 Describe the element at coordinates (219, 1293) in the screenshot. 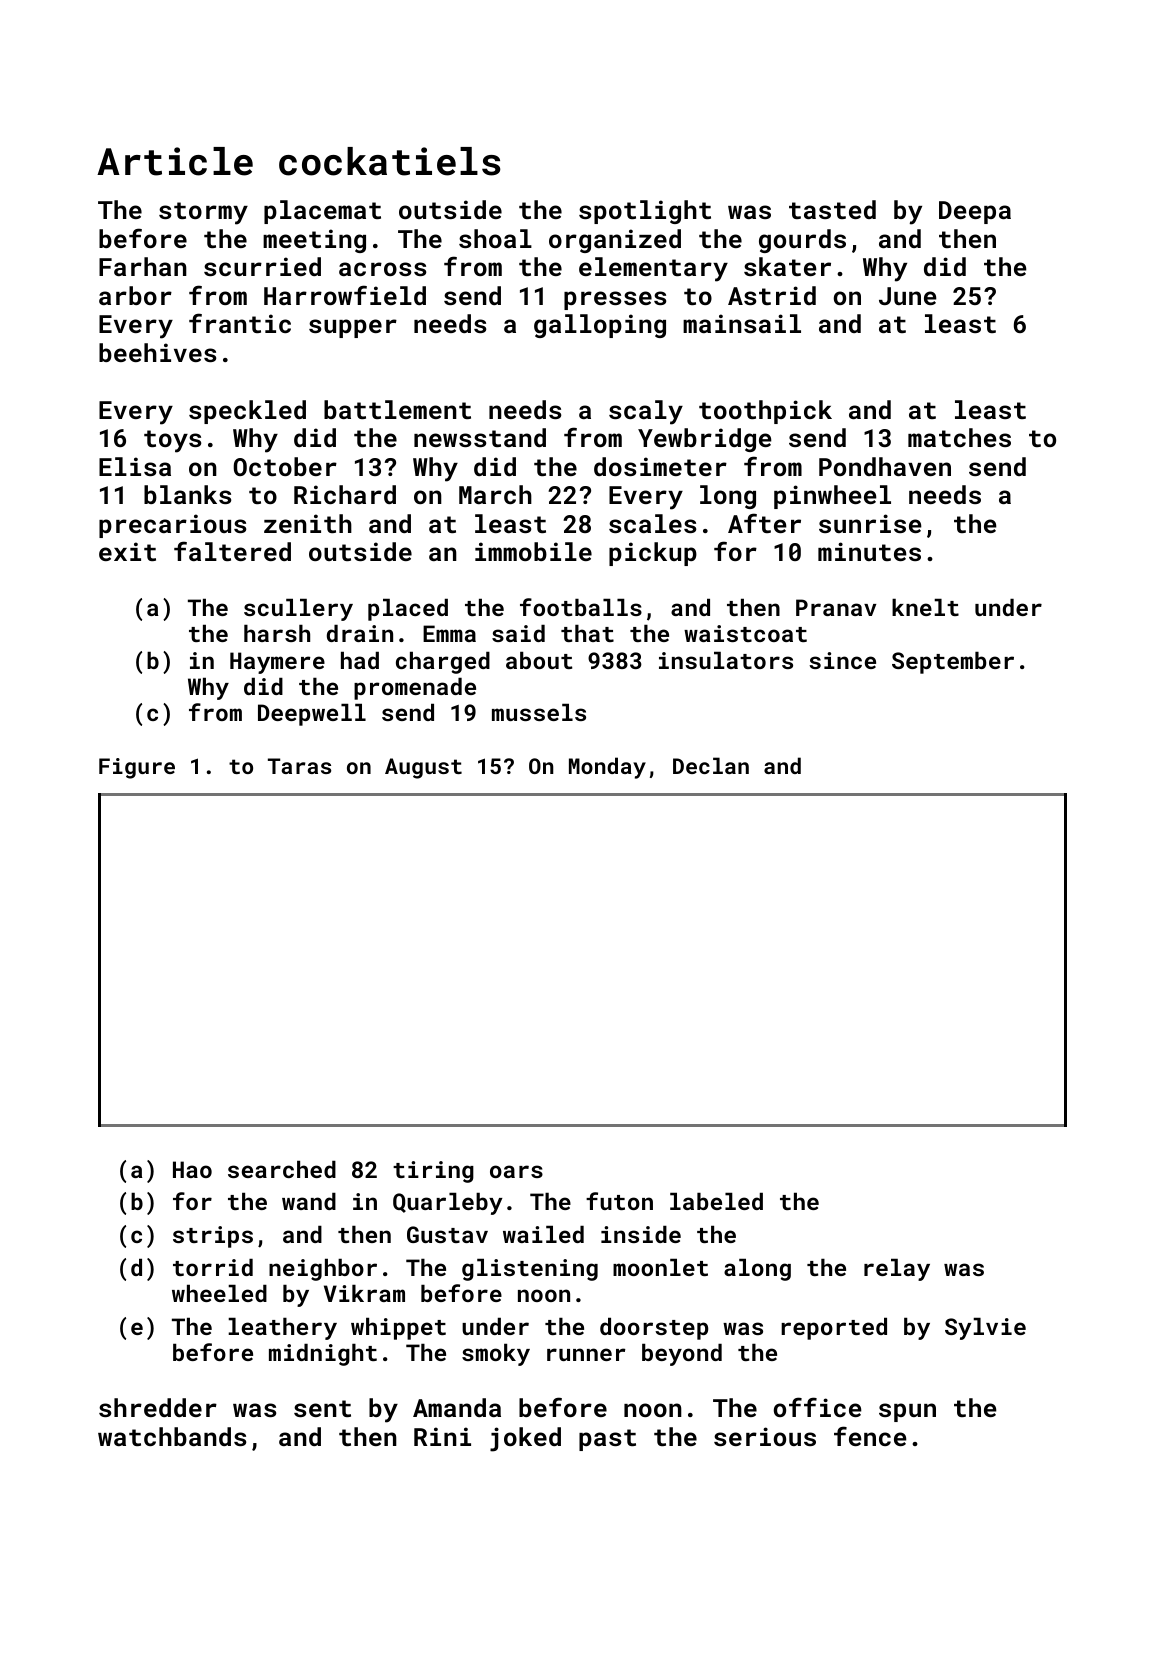

I see `wheeled` at that location.
